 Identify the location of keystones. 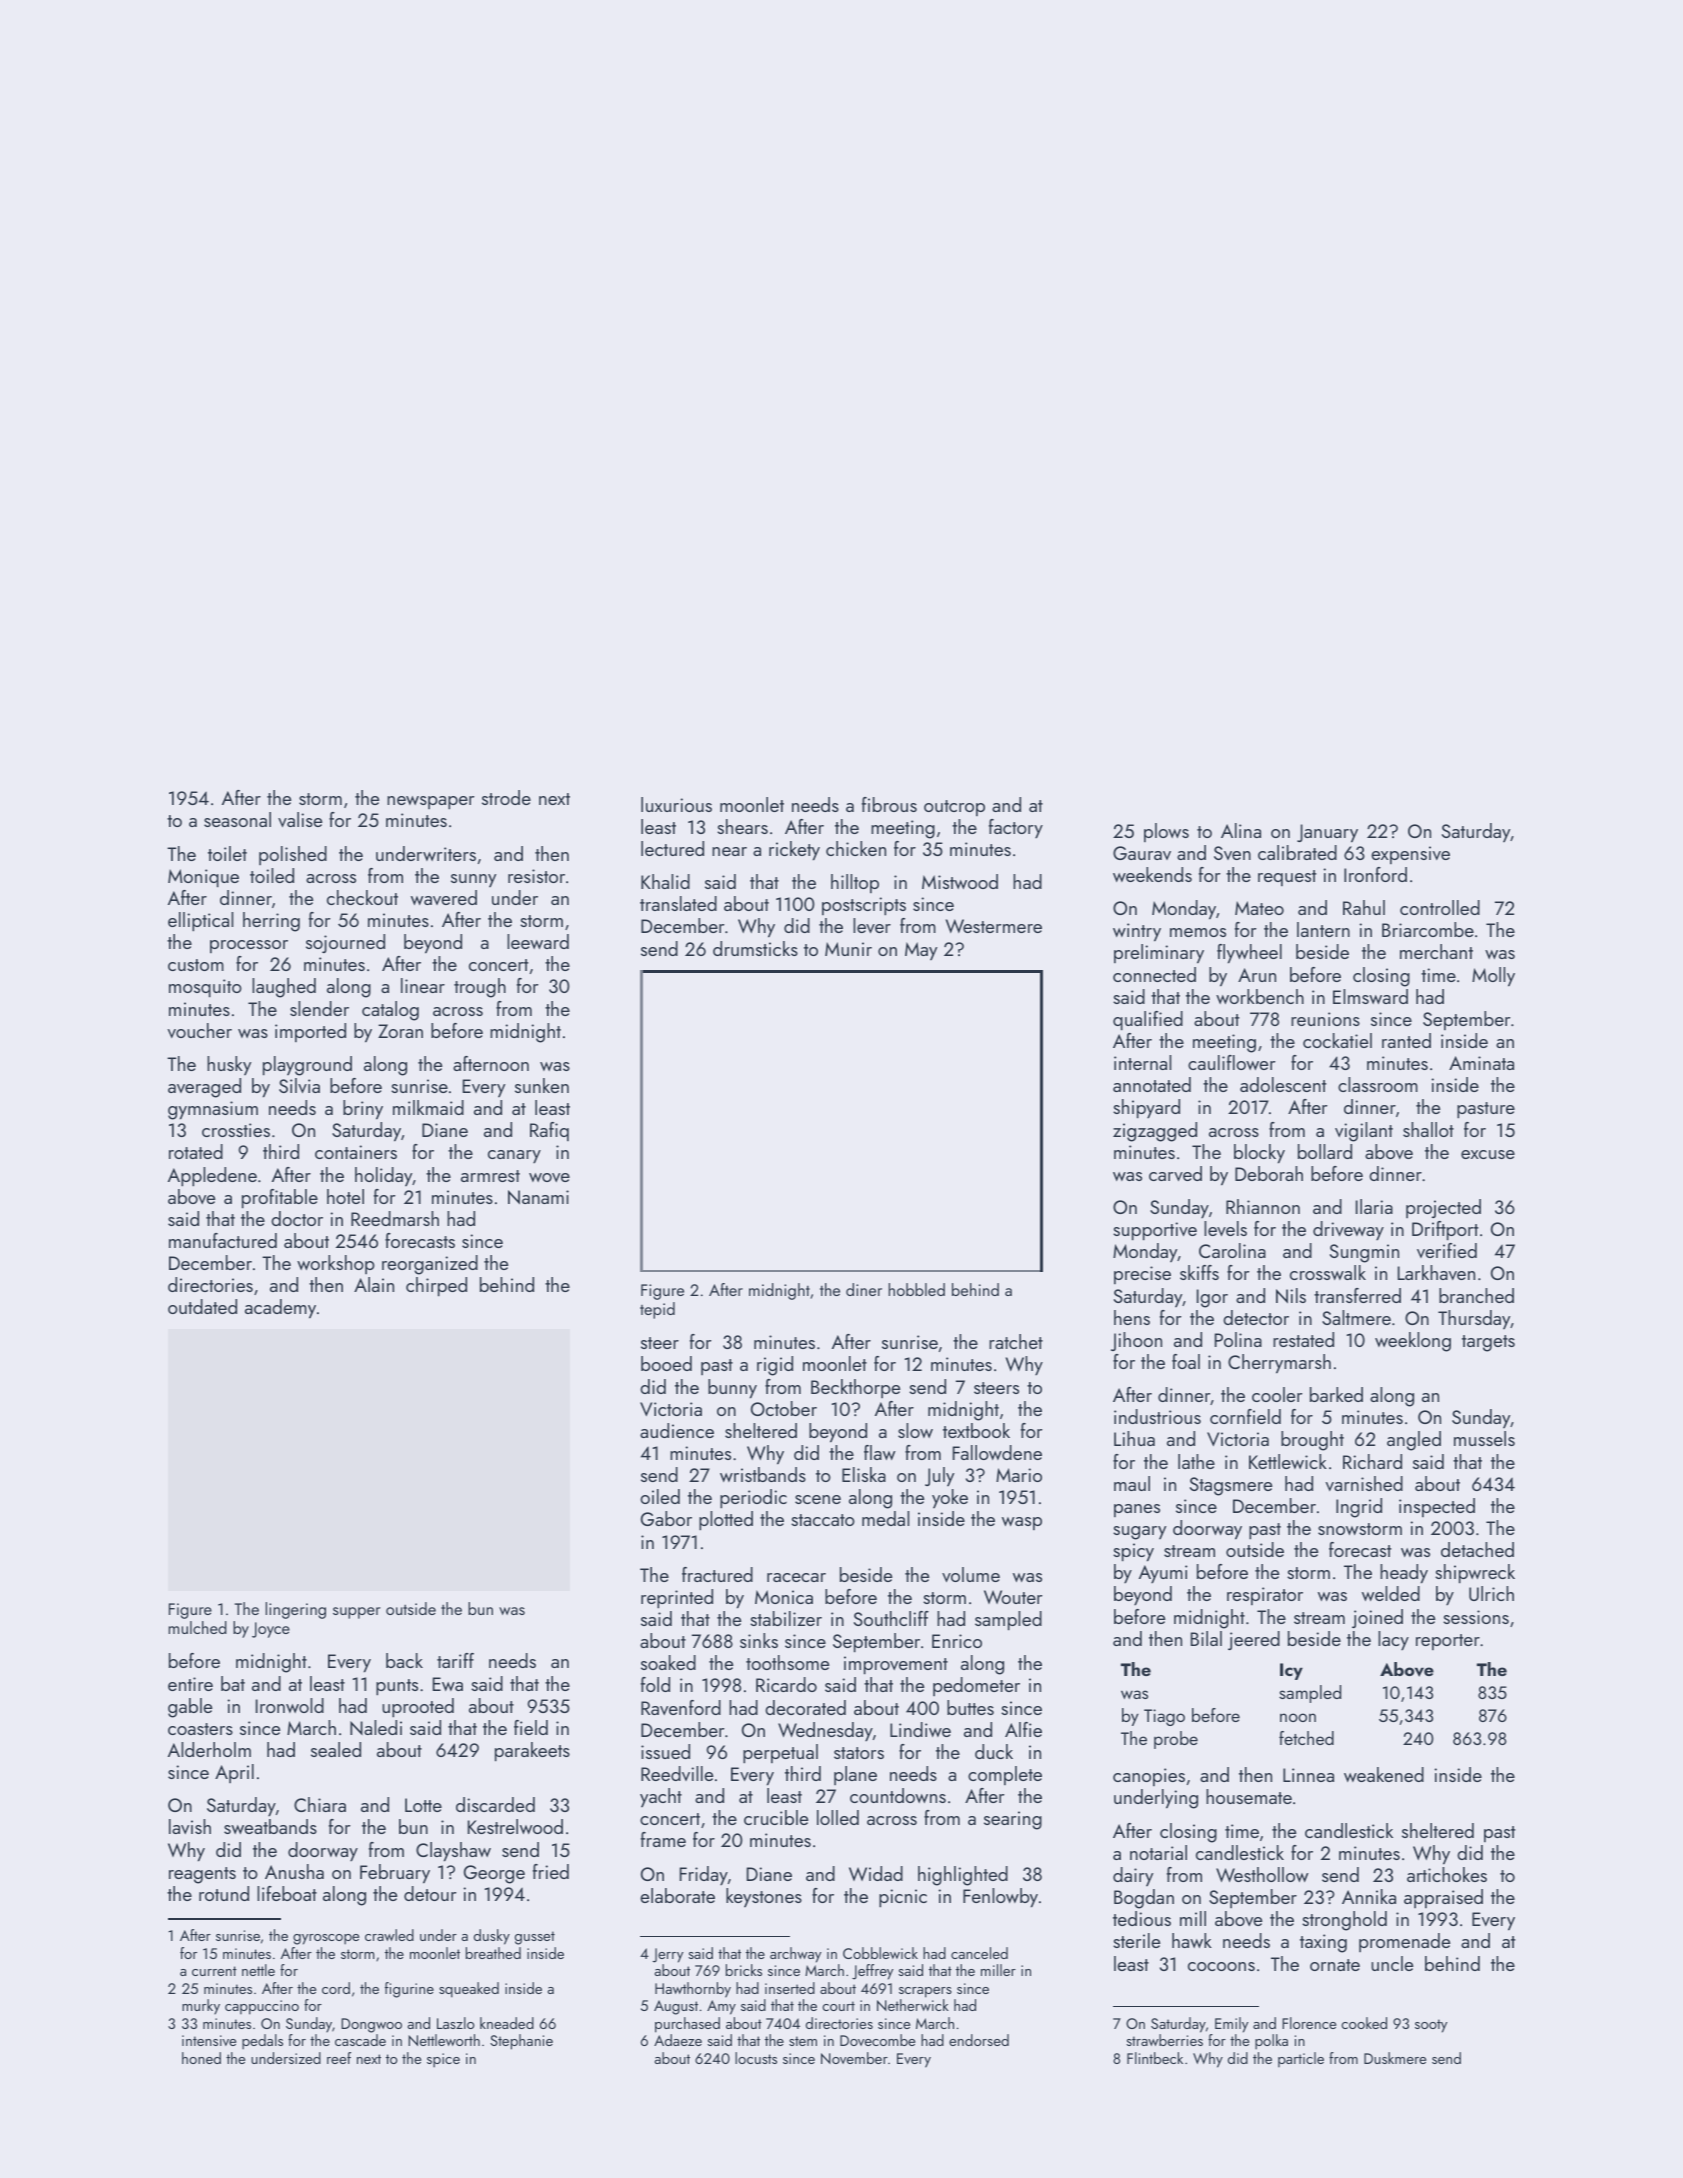
(764, 1897).
